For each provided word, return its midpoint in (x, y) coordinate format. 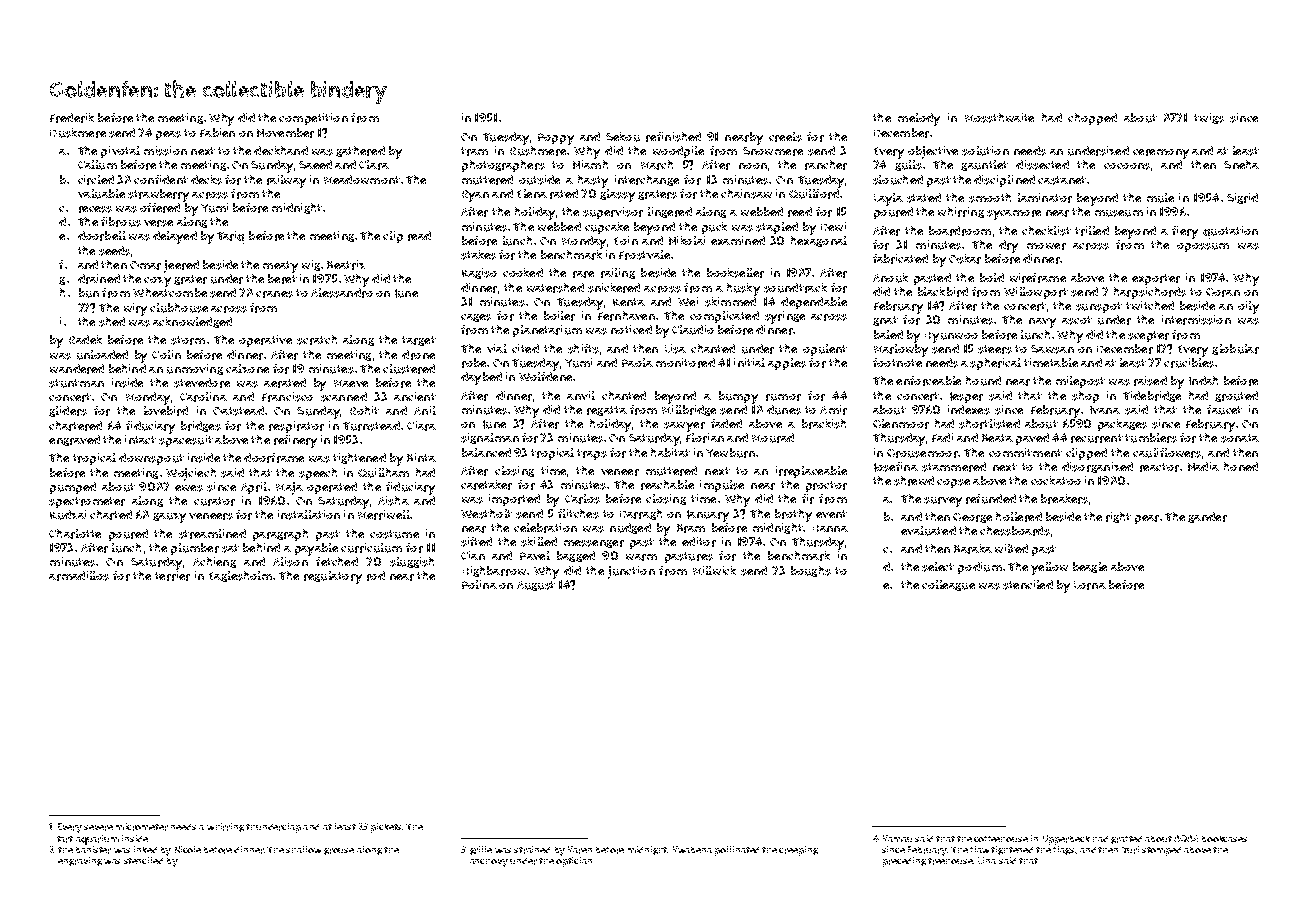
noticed (631, 329)
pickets (386, 828)
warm (641, 557)
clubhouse (179, 308)
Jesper (966, 397)
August (536, 586)
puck (714, 228)
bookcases (1224, 839)
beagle (1090, 567)
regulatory (333, 577)
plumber (195, 549)
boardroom (960, 231)
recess (95, 209)
